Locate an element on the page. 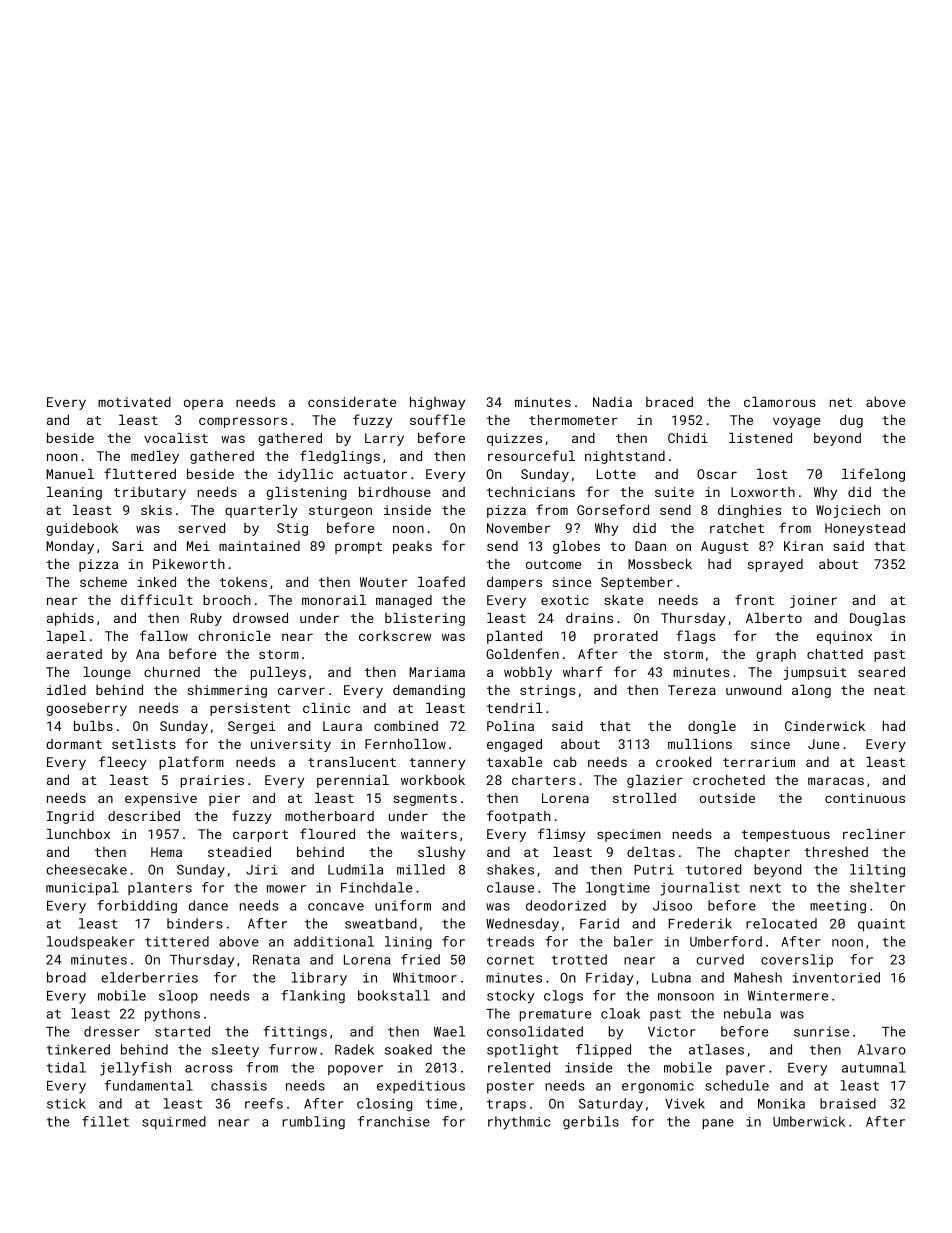 The width and height of the image is (952, 1233). jumpsuit is located at coordinates (815, 673).
